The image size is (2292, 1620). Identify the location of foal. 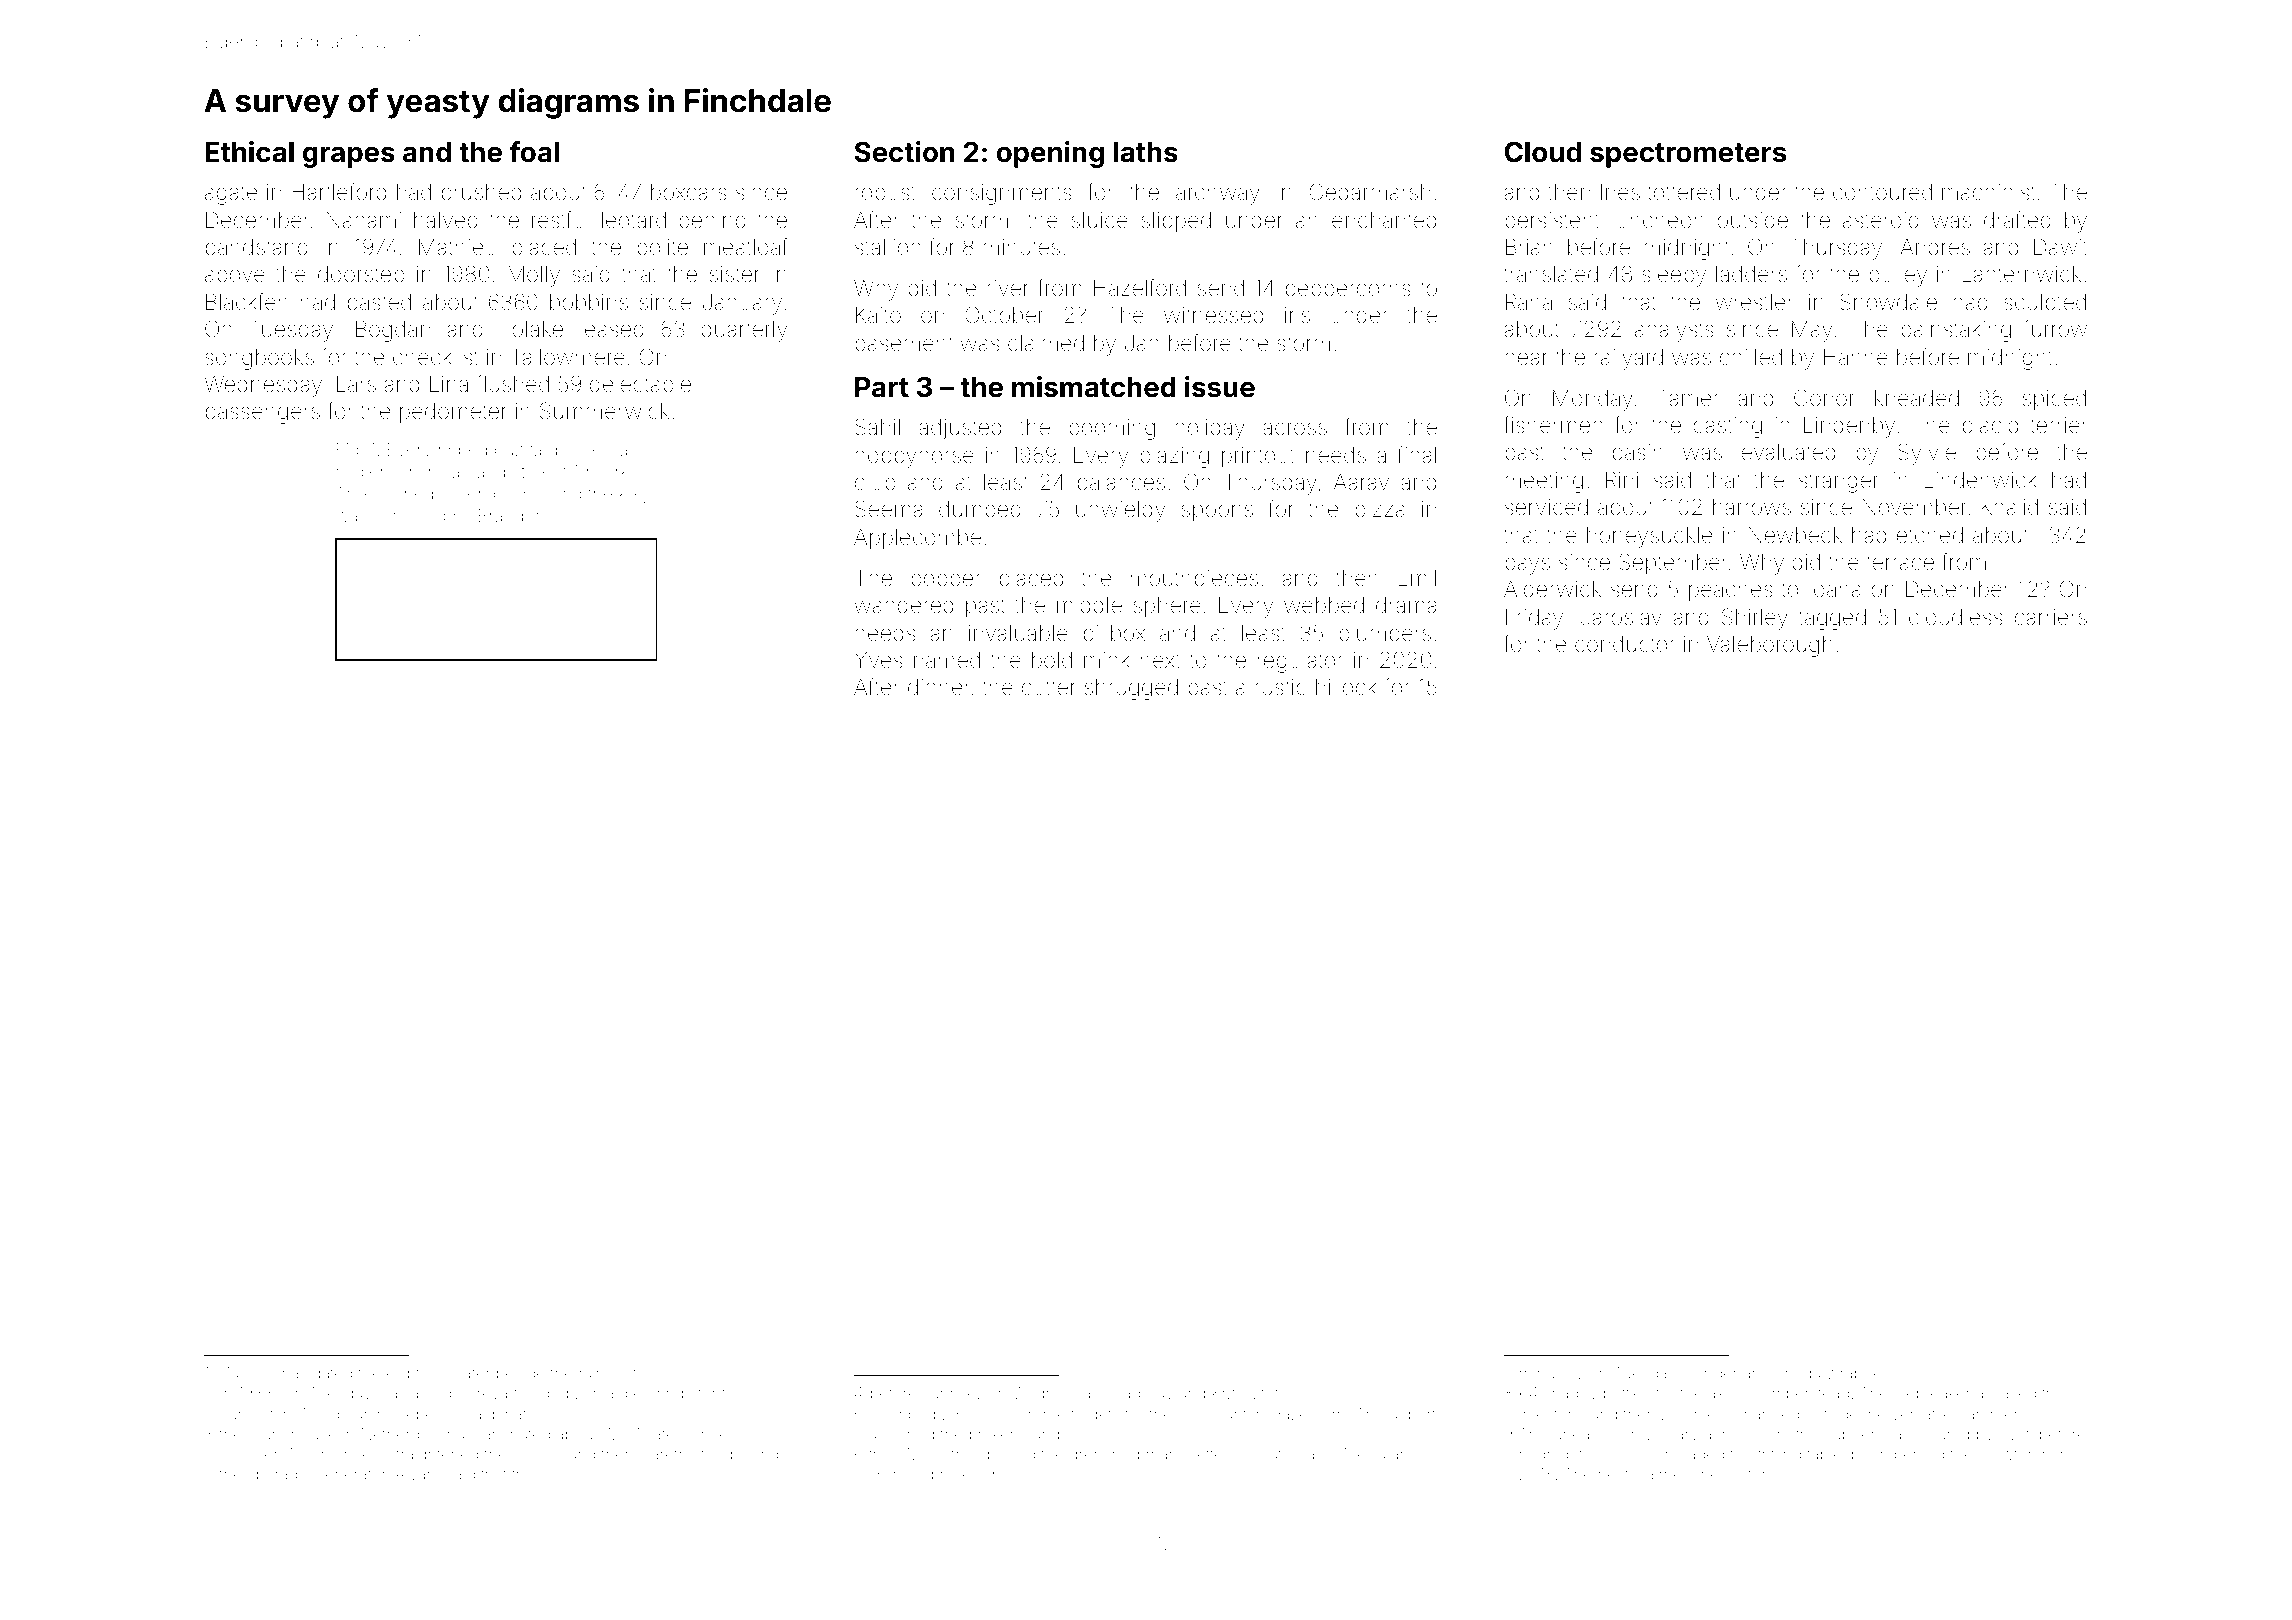
(534, 152).
